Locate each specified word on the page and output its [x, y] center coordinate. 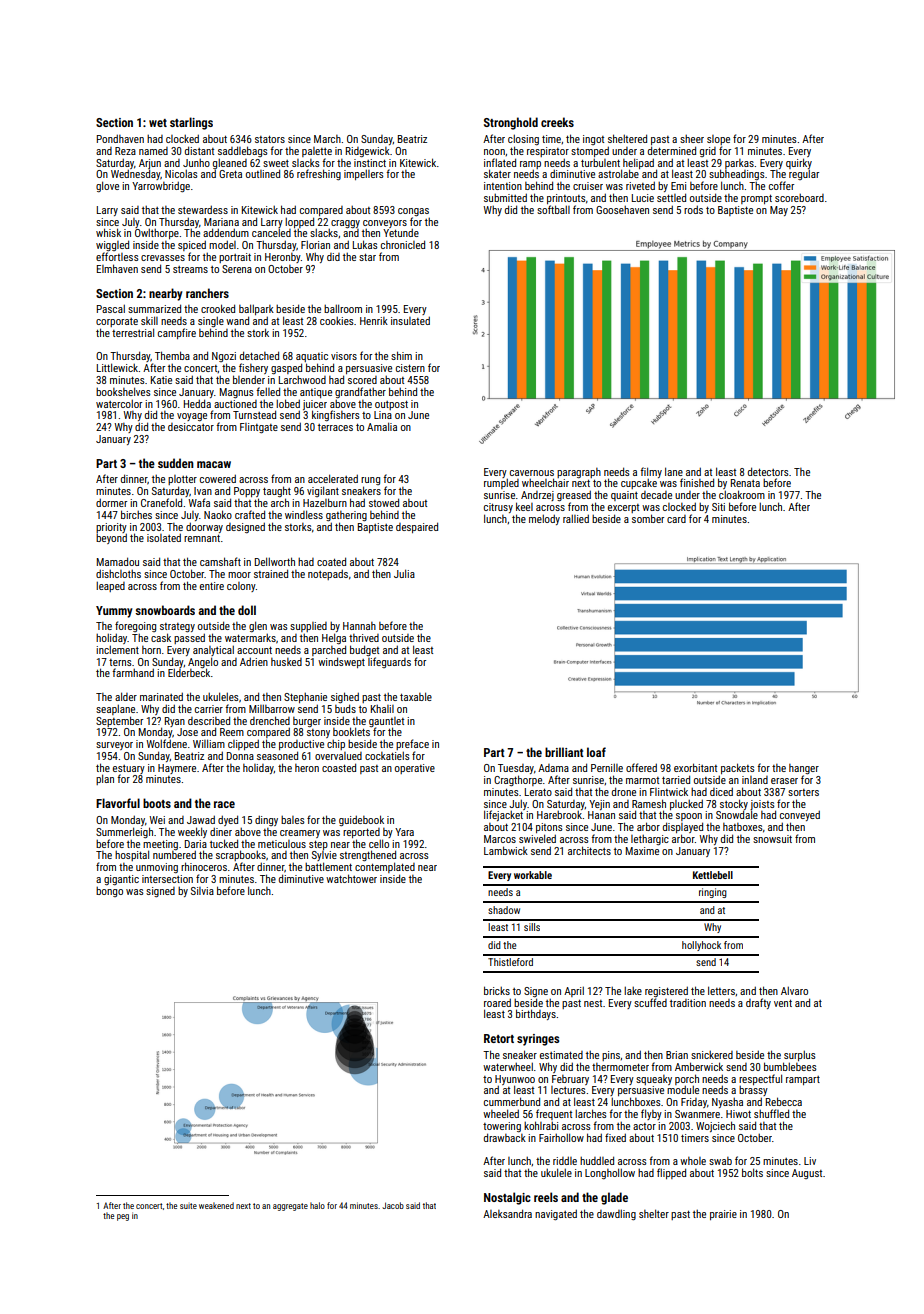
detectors [768, 471]
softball [553, 209]
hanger [804, 769]
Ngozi [224, 357]
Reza [125, 151]
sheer [692, 139]
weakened [216, 1205]
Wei [157, 820]
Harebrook [560, 815]
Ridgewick [368, 152]
